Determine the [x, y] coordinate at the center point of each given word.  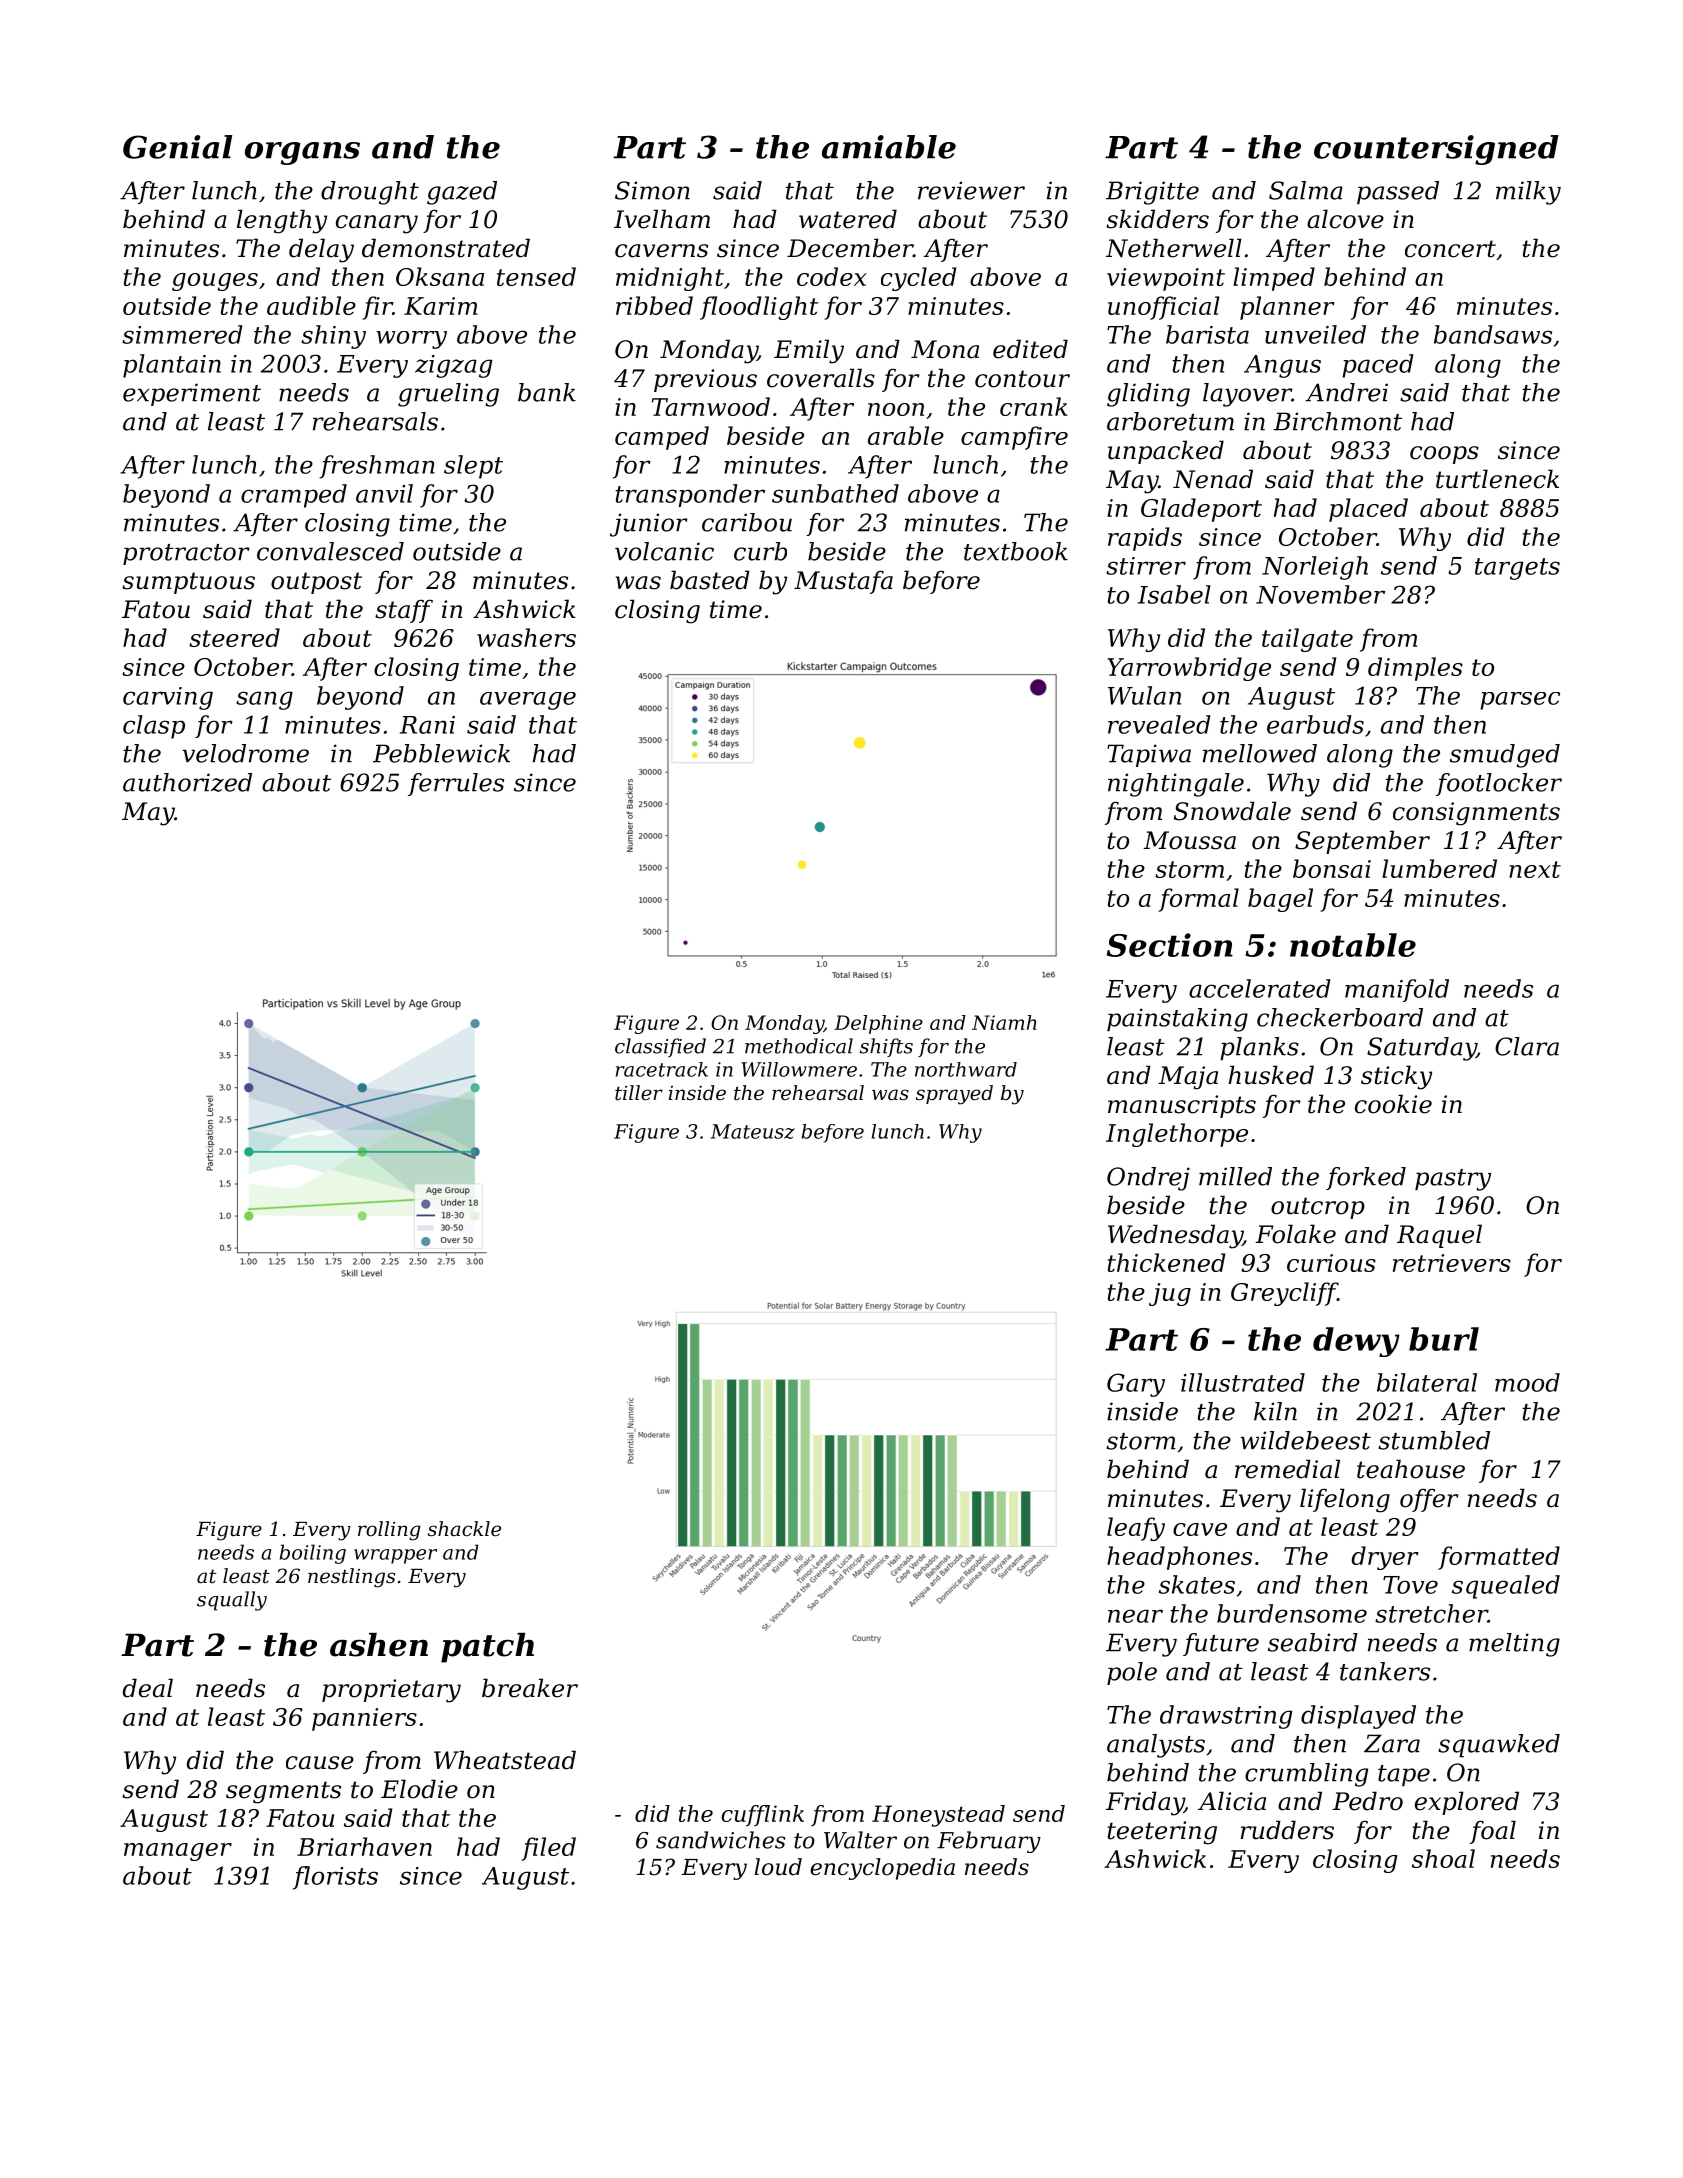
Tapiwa [1149, 755]
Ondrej [1148, 1179]
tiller [639, 1093]
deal [147, 1688]
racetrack [662, 1069]
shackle [464, 1529]
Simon [652, 190]
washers [526, 637]
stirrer [1146, 566]
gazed [462, 193]
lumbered [1439, 868]
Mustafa [843, 582]
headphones [1179, 1558]
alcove [1345, 219]
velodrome [245, 753]
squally [232, 1601]
